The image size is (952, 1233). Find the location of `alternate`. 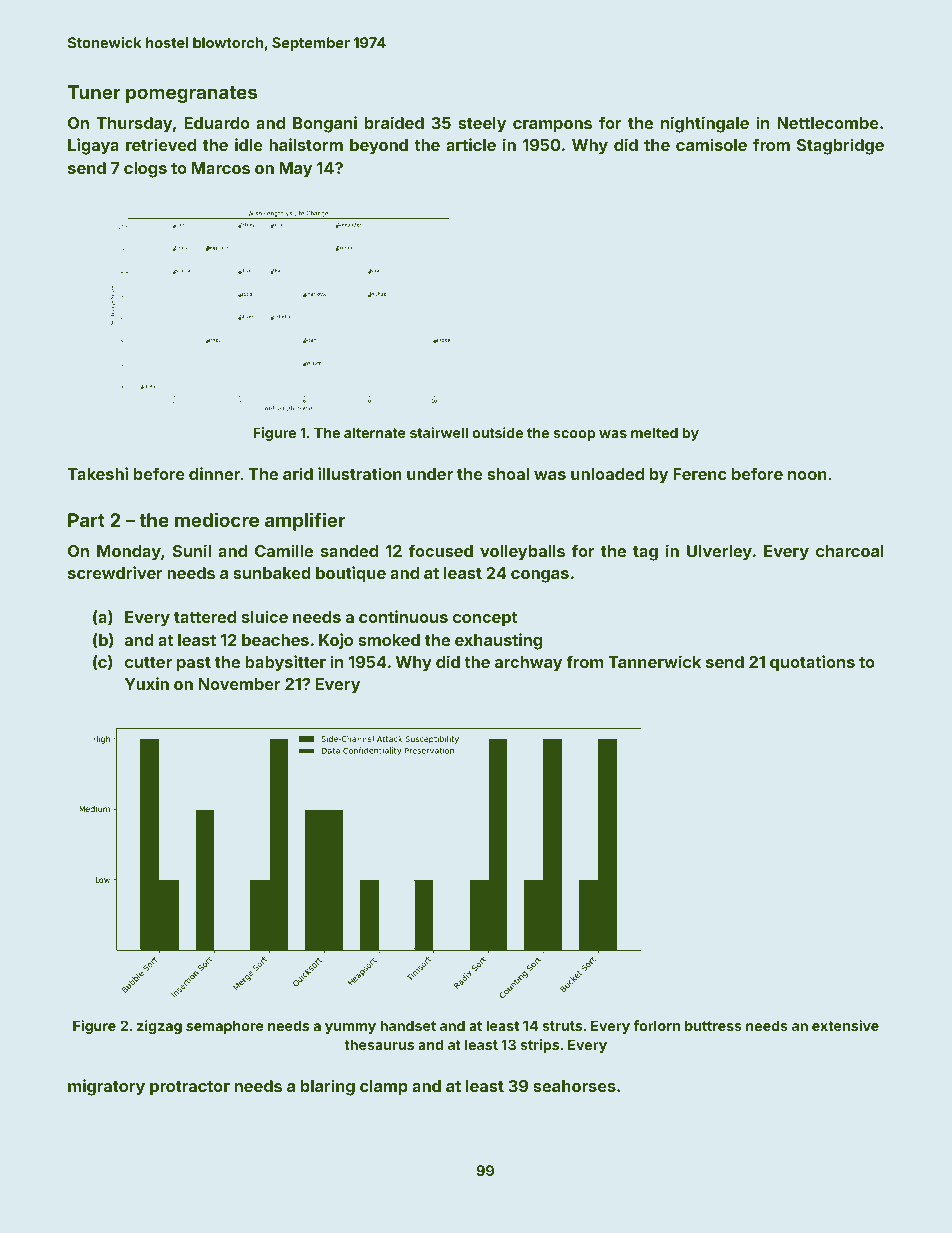

alternate is located at coordinates (375, 432).
